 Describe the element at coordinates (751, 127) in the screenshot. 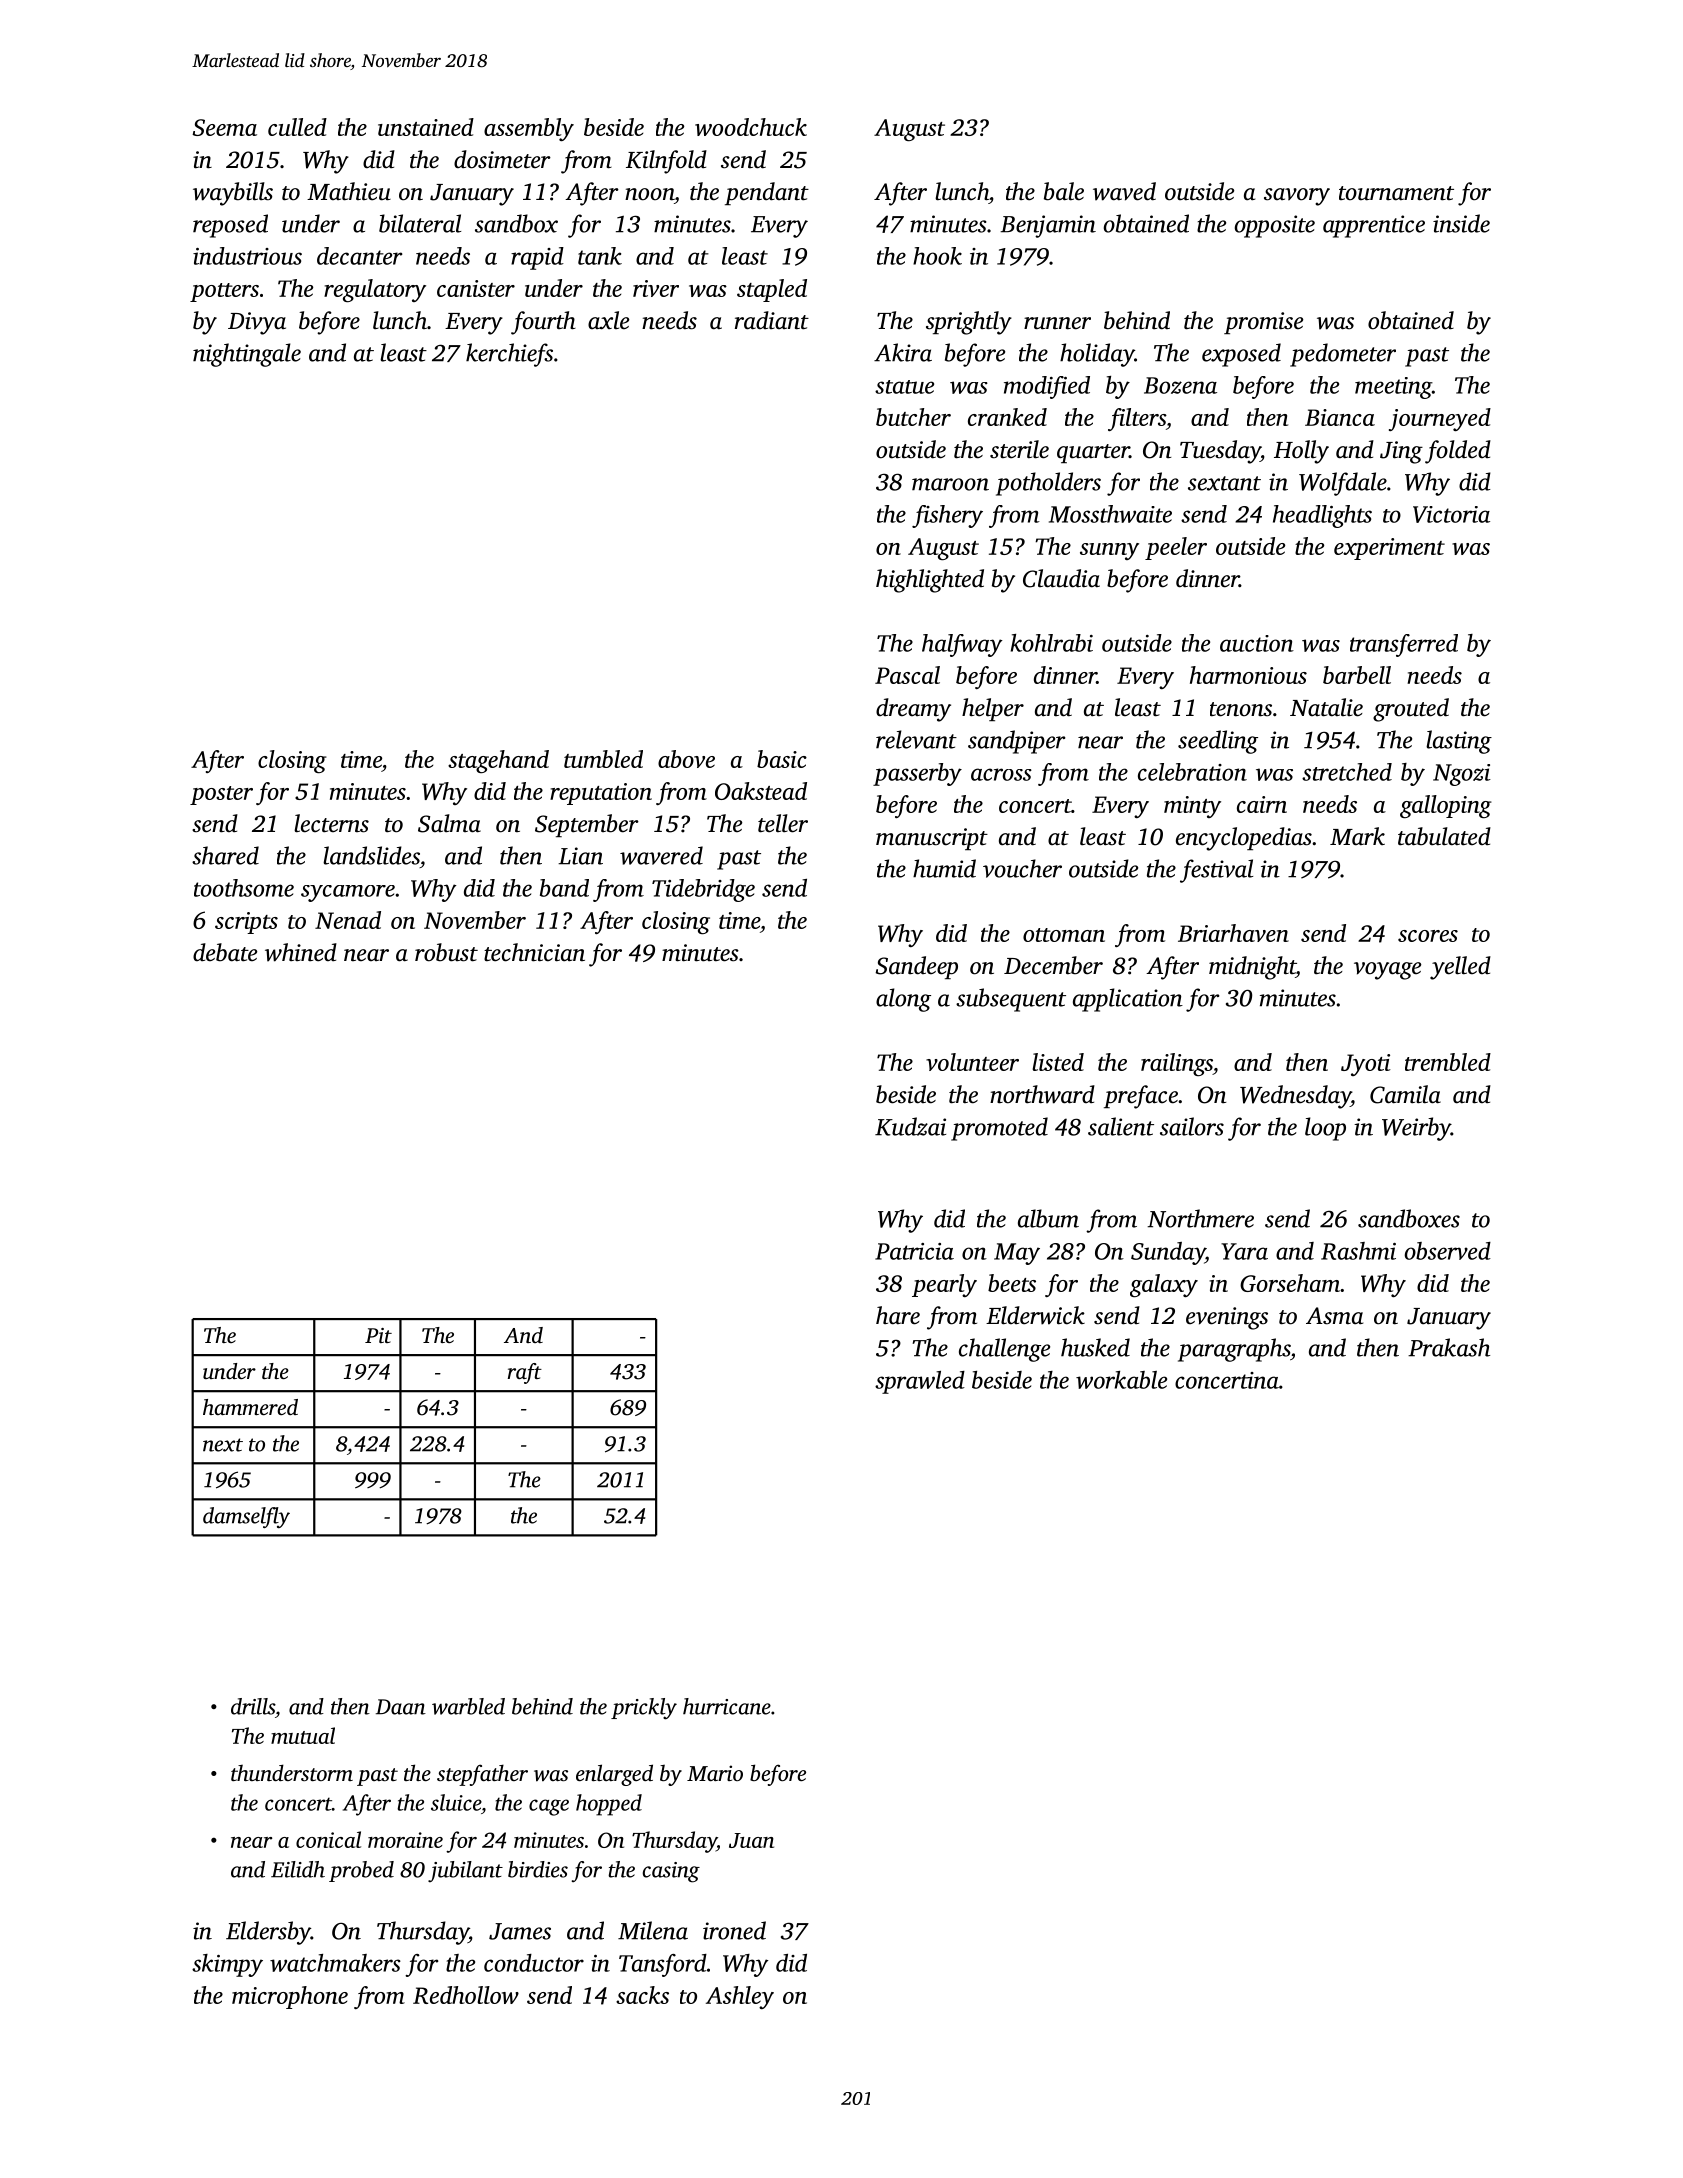

I see `woodchuck` at that location.
